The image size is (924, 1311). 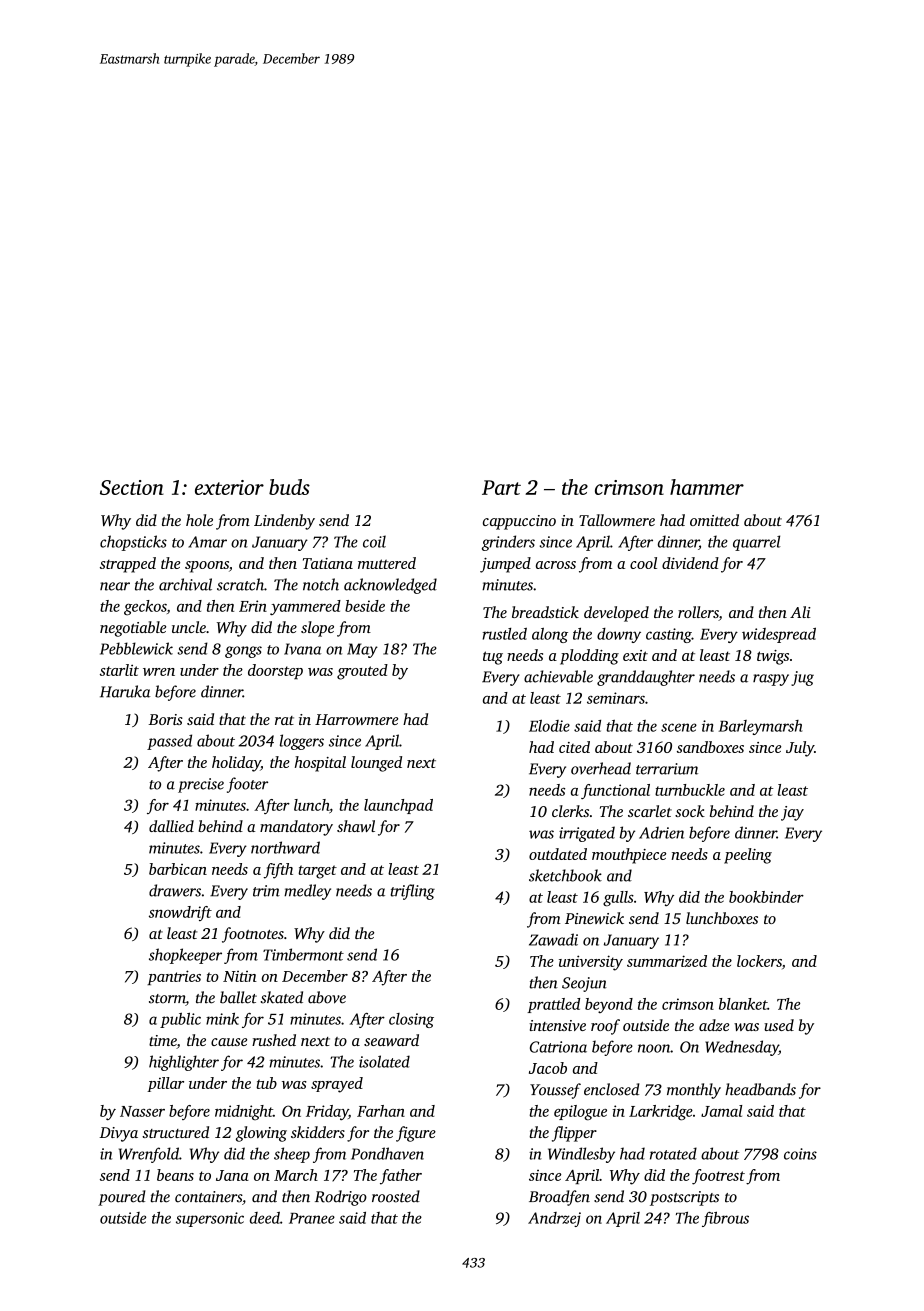 What do you see at coordinates (396, 1196) in the screenshot?
I see `roosted` at bounding box center [396, 1196].
